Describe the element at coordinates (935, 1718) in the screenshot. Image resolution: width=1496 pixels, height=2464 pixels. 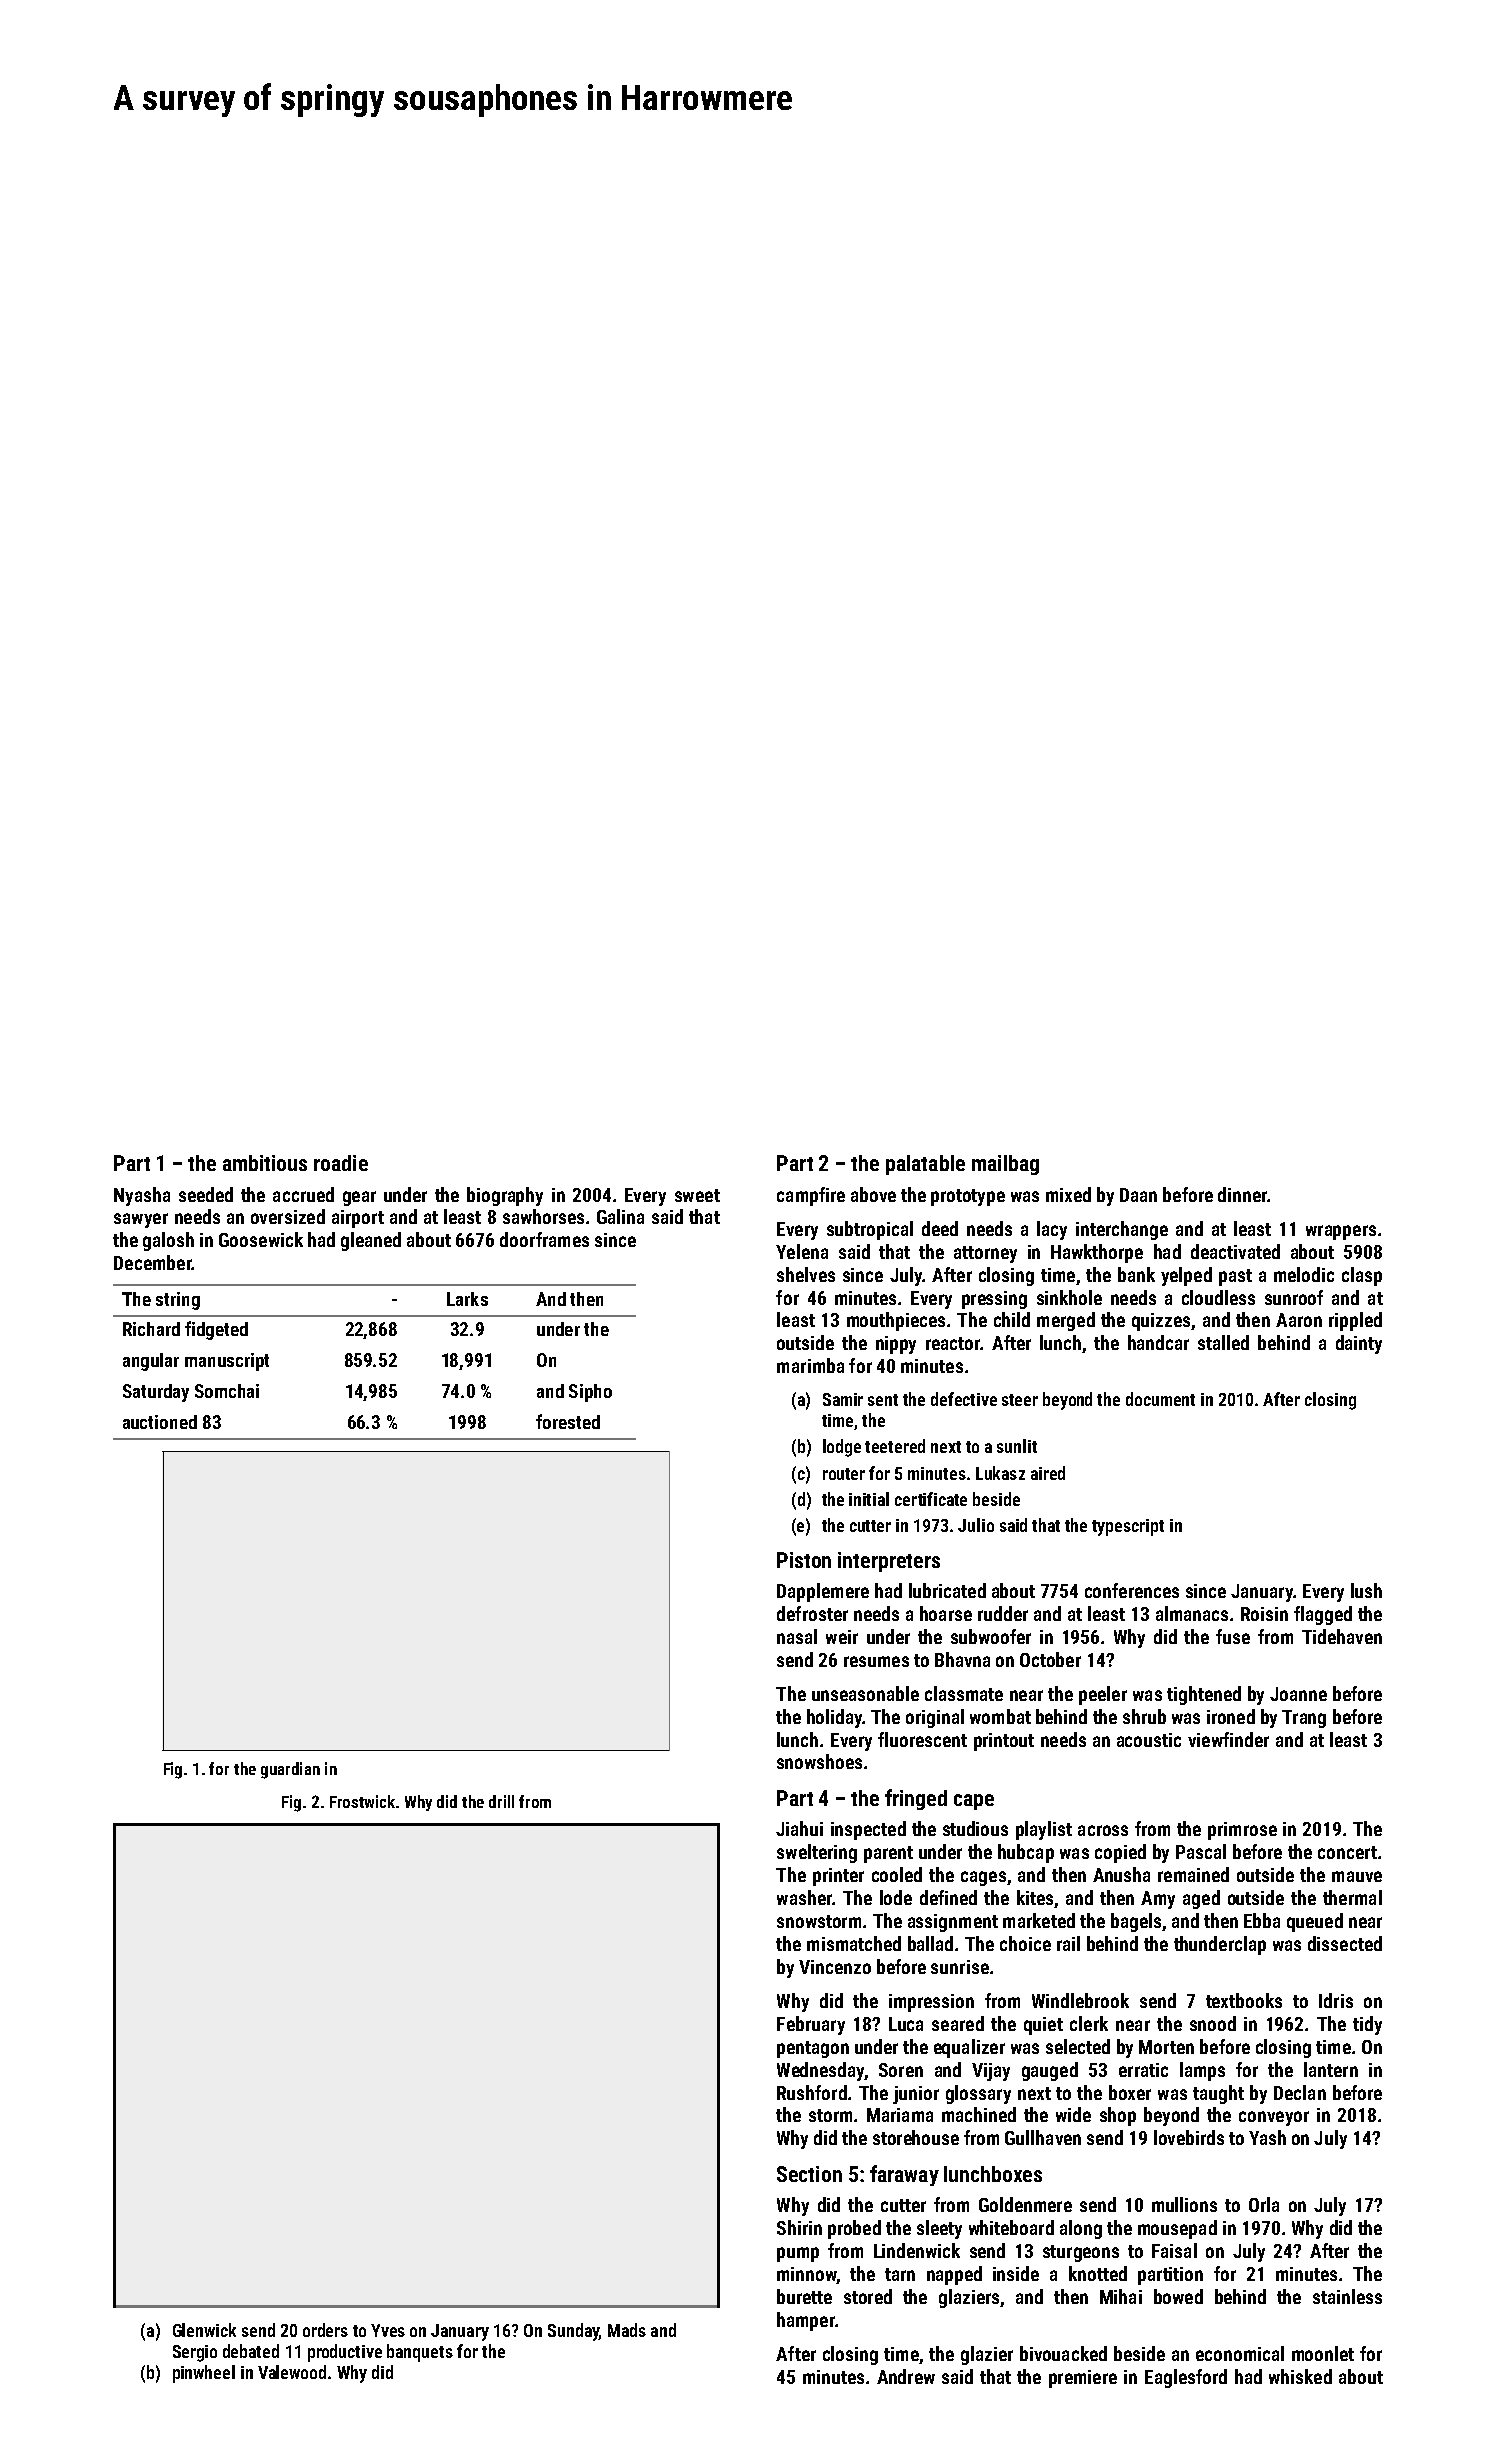
I see `original` at that location.
